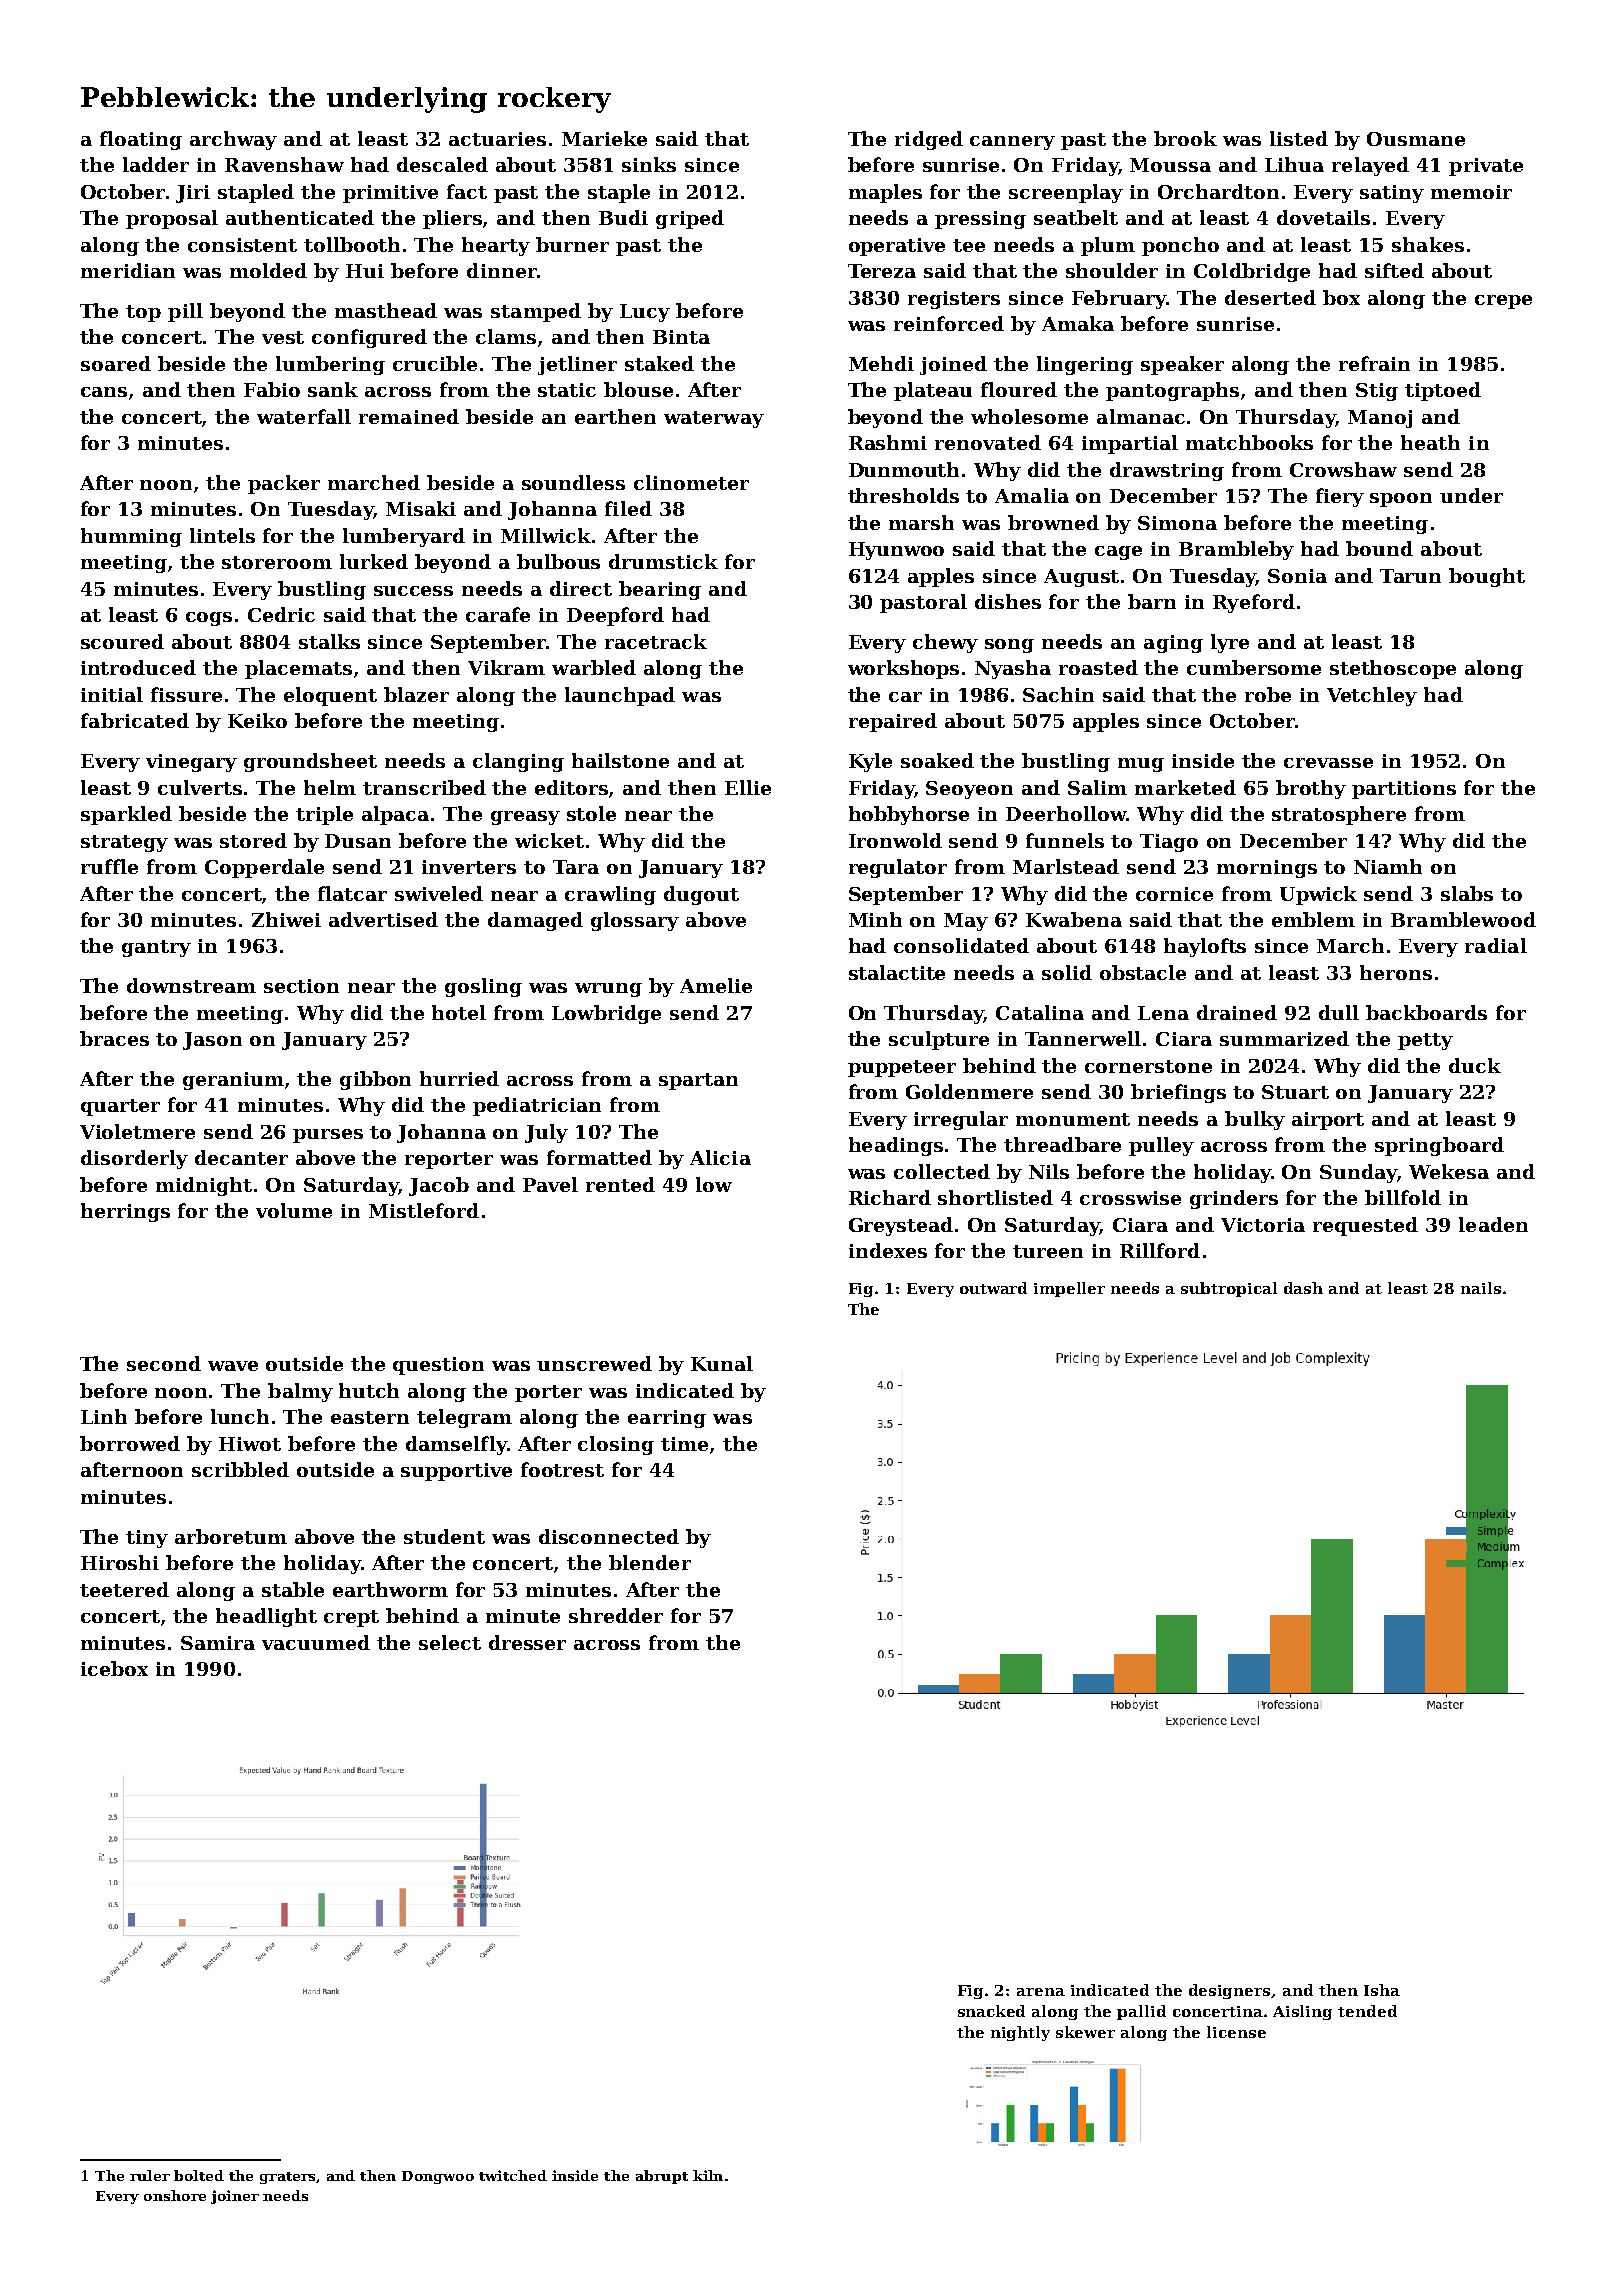 This page has width=1620, height=2292. Describe the element at coordinates (1058, 694) in the page. I see `Sachin` at that location.
